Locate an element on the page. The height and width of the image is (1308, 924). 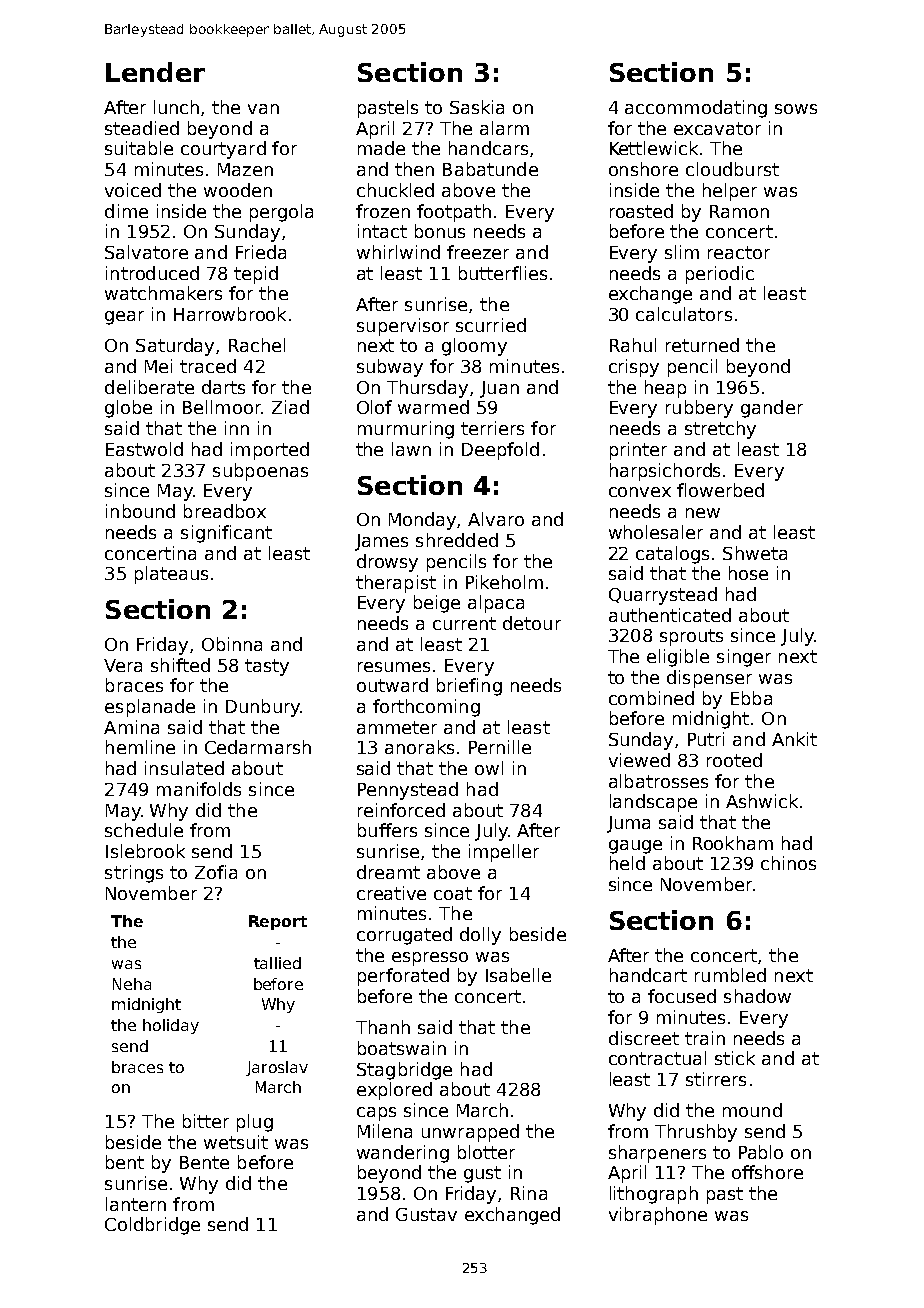
Eastwold is located at coordinates (144, 449).
